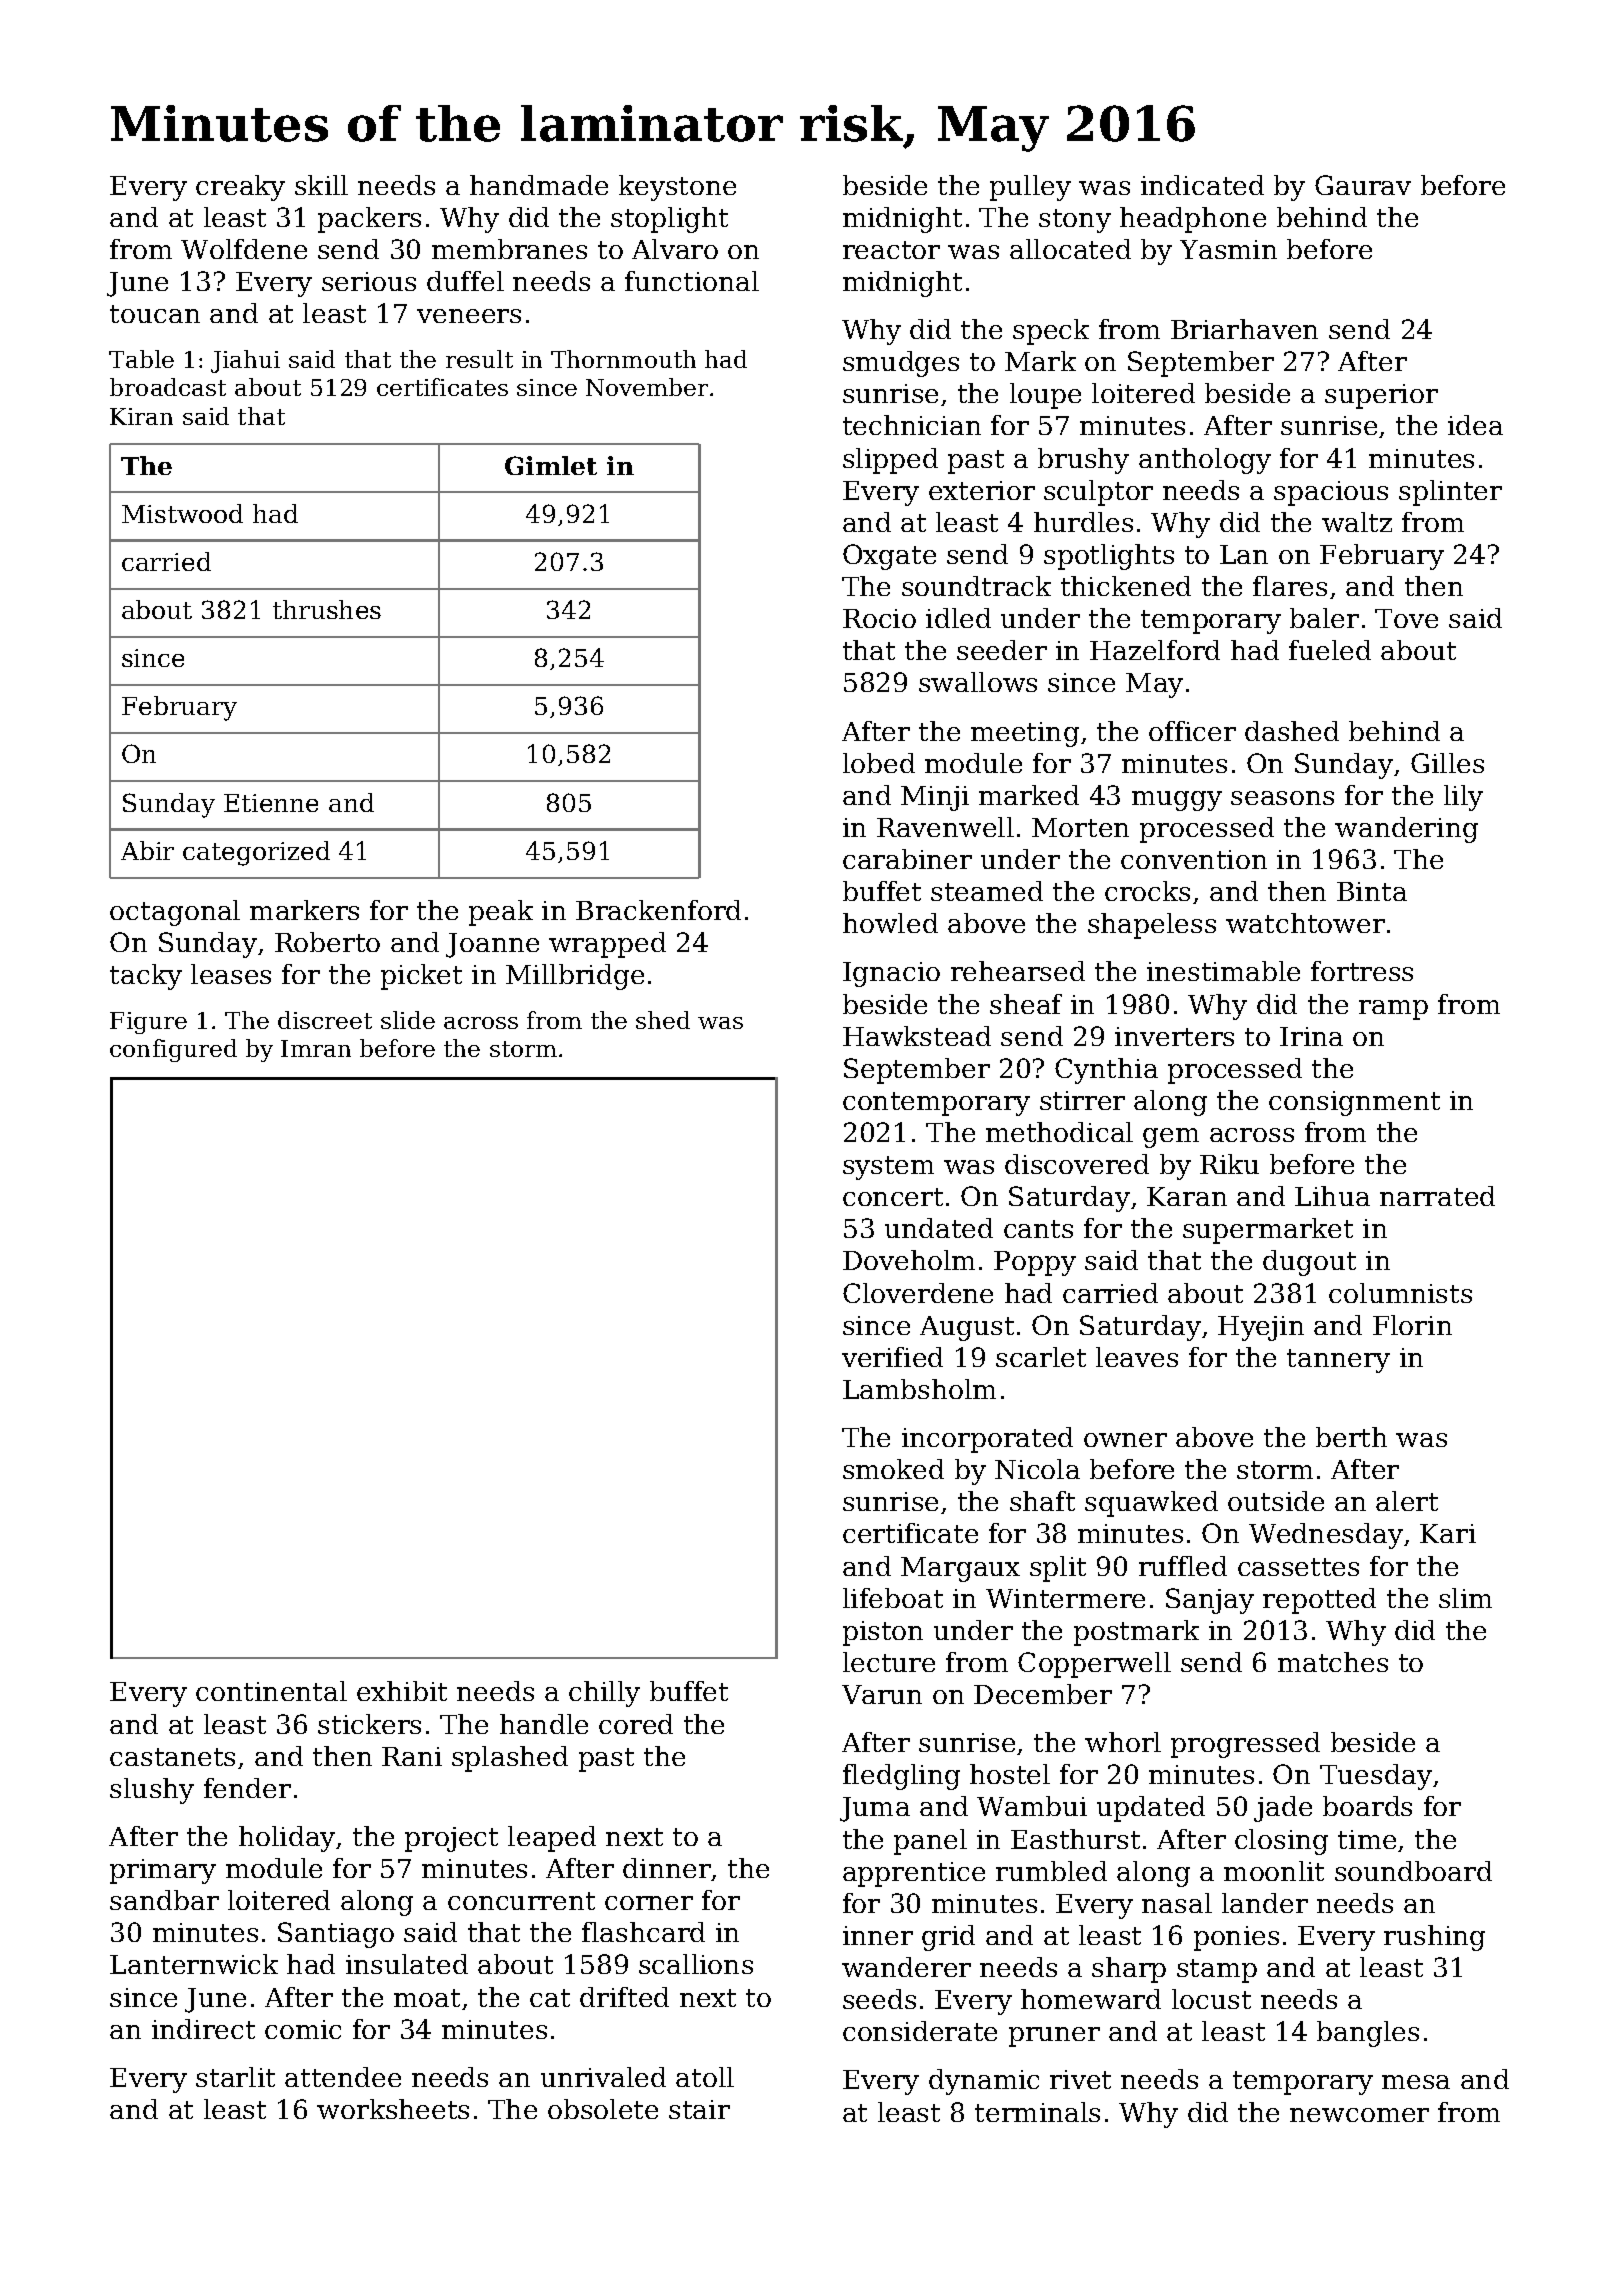 This image has height=2292, width=1620. I want to click on flares, so click(1290, 586).
